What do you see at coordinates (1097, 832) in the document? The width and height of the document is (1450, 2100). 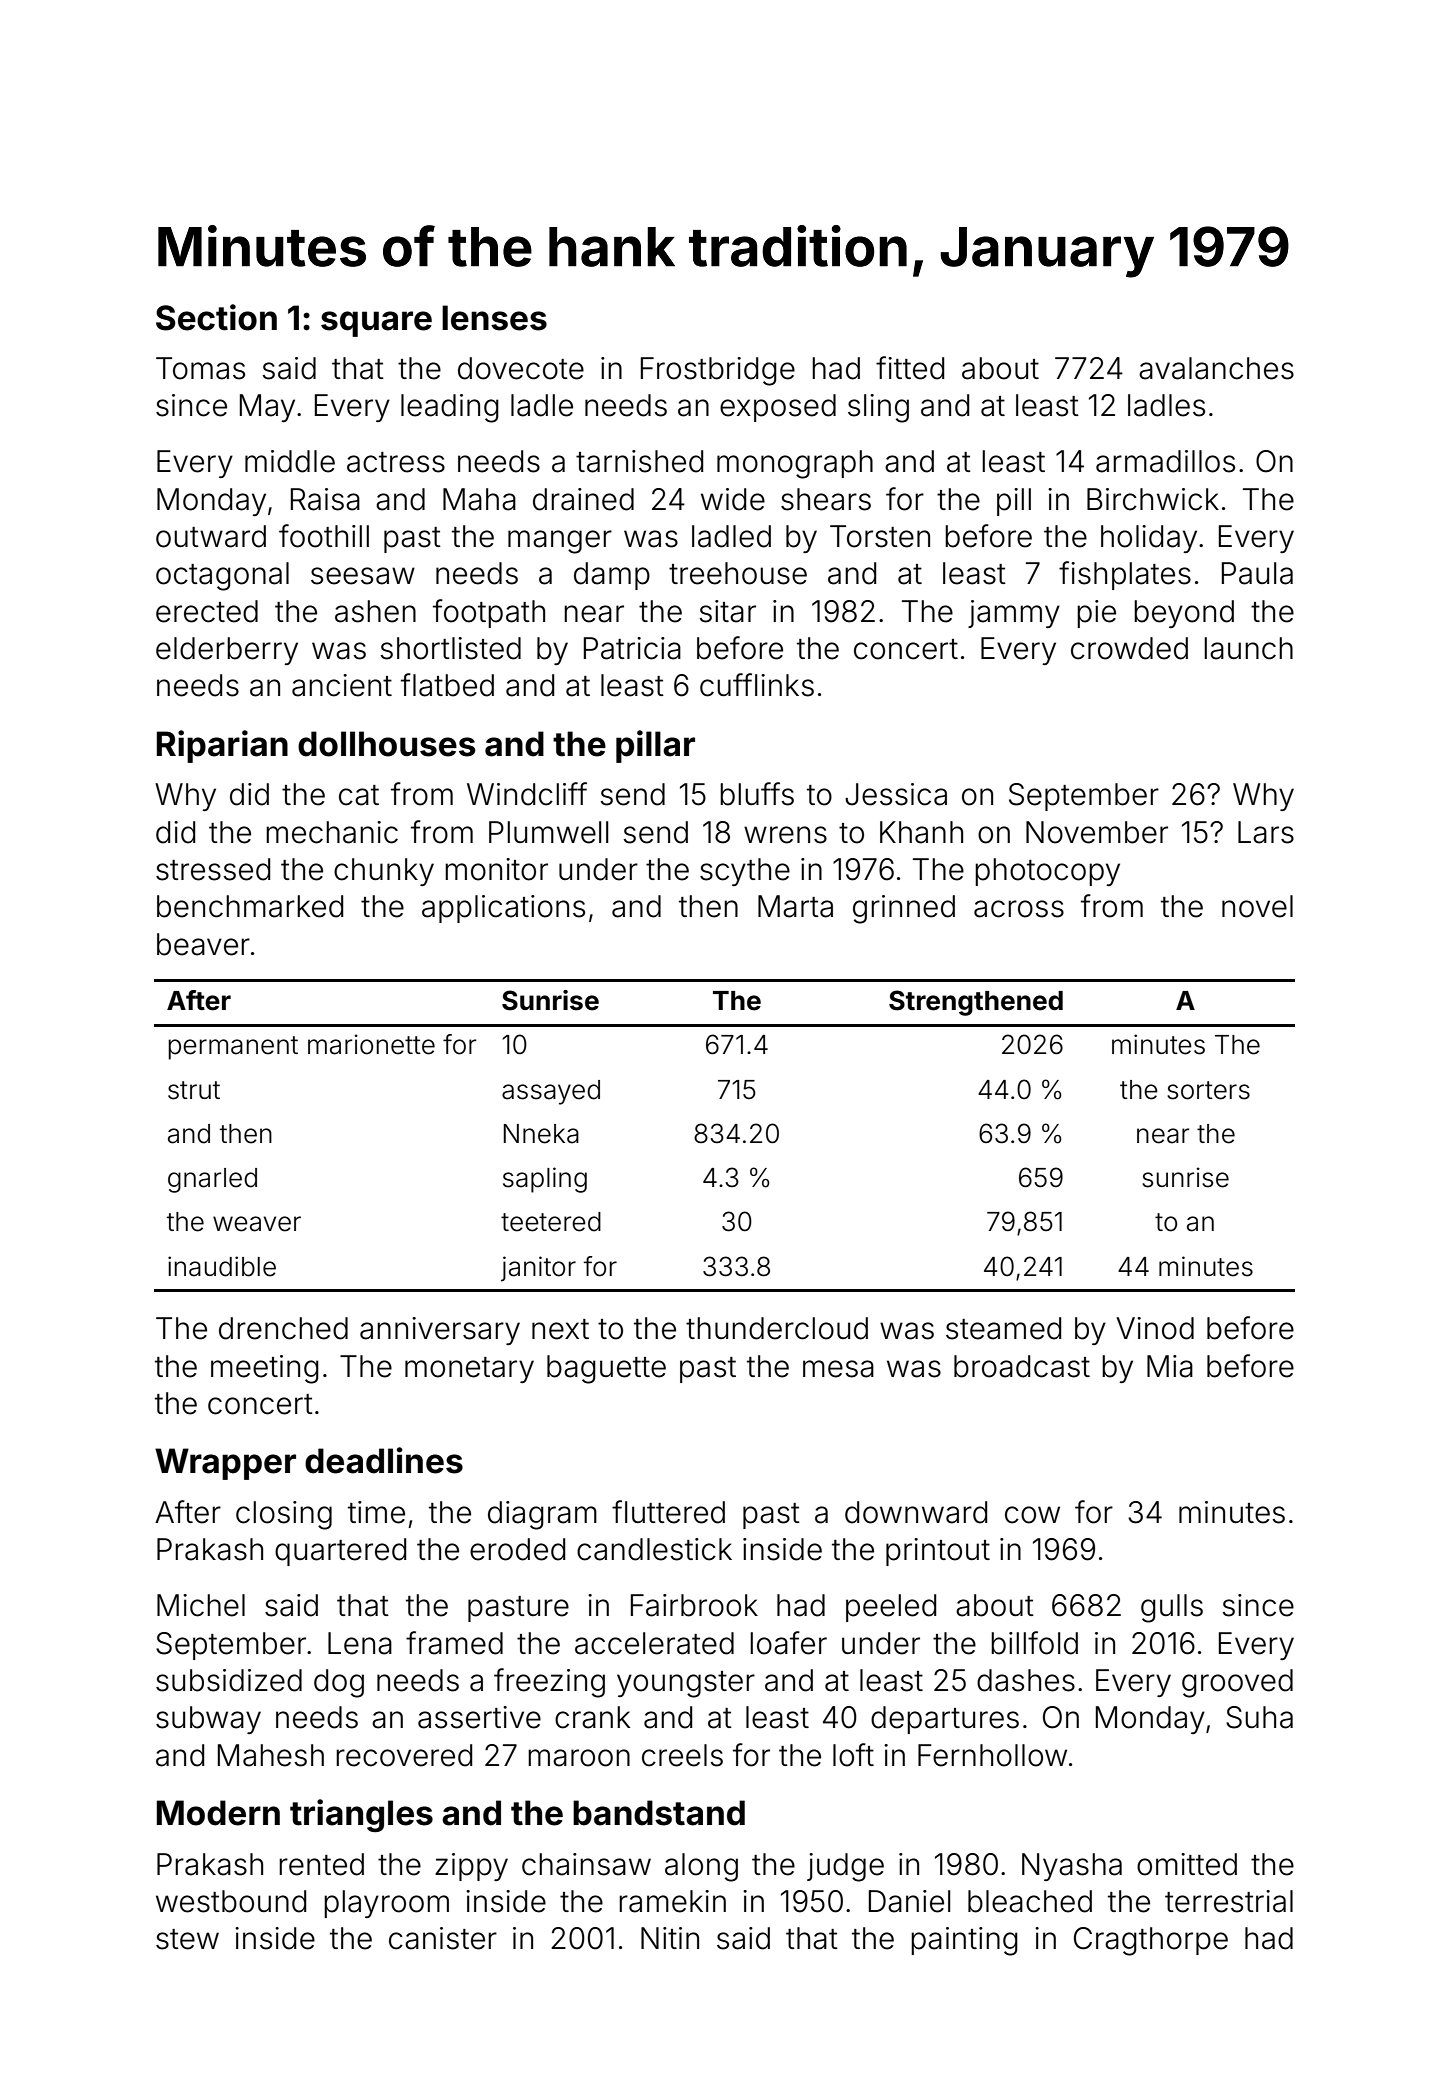 I see `November` at bounding box center [1097, 832].
